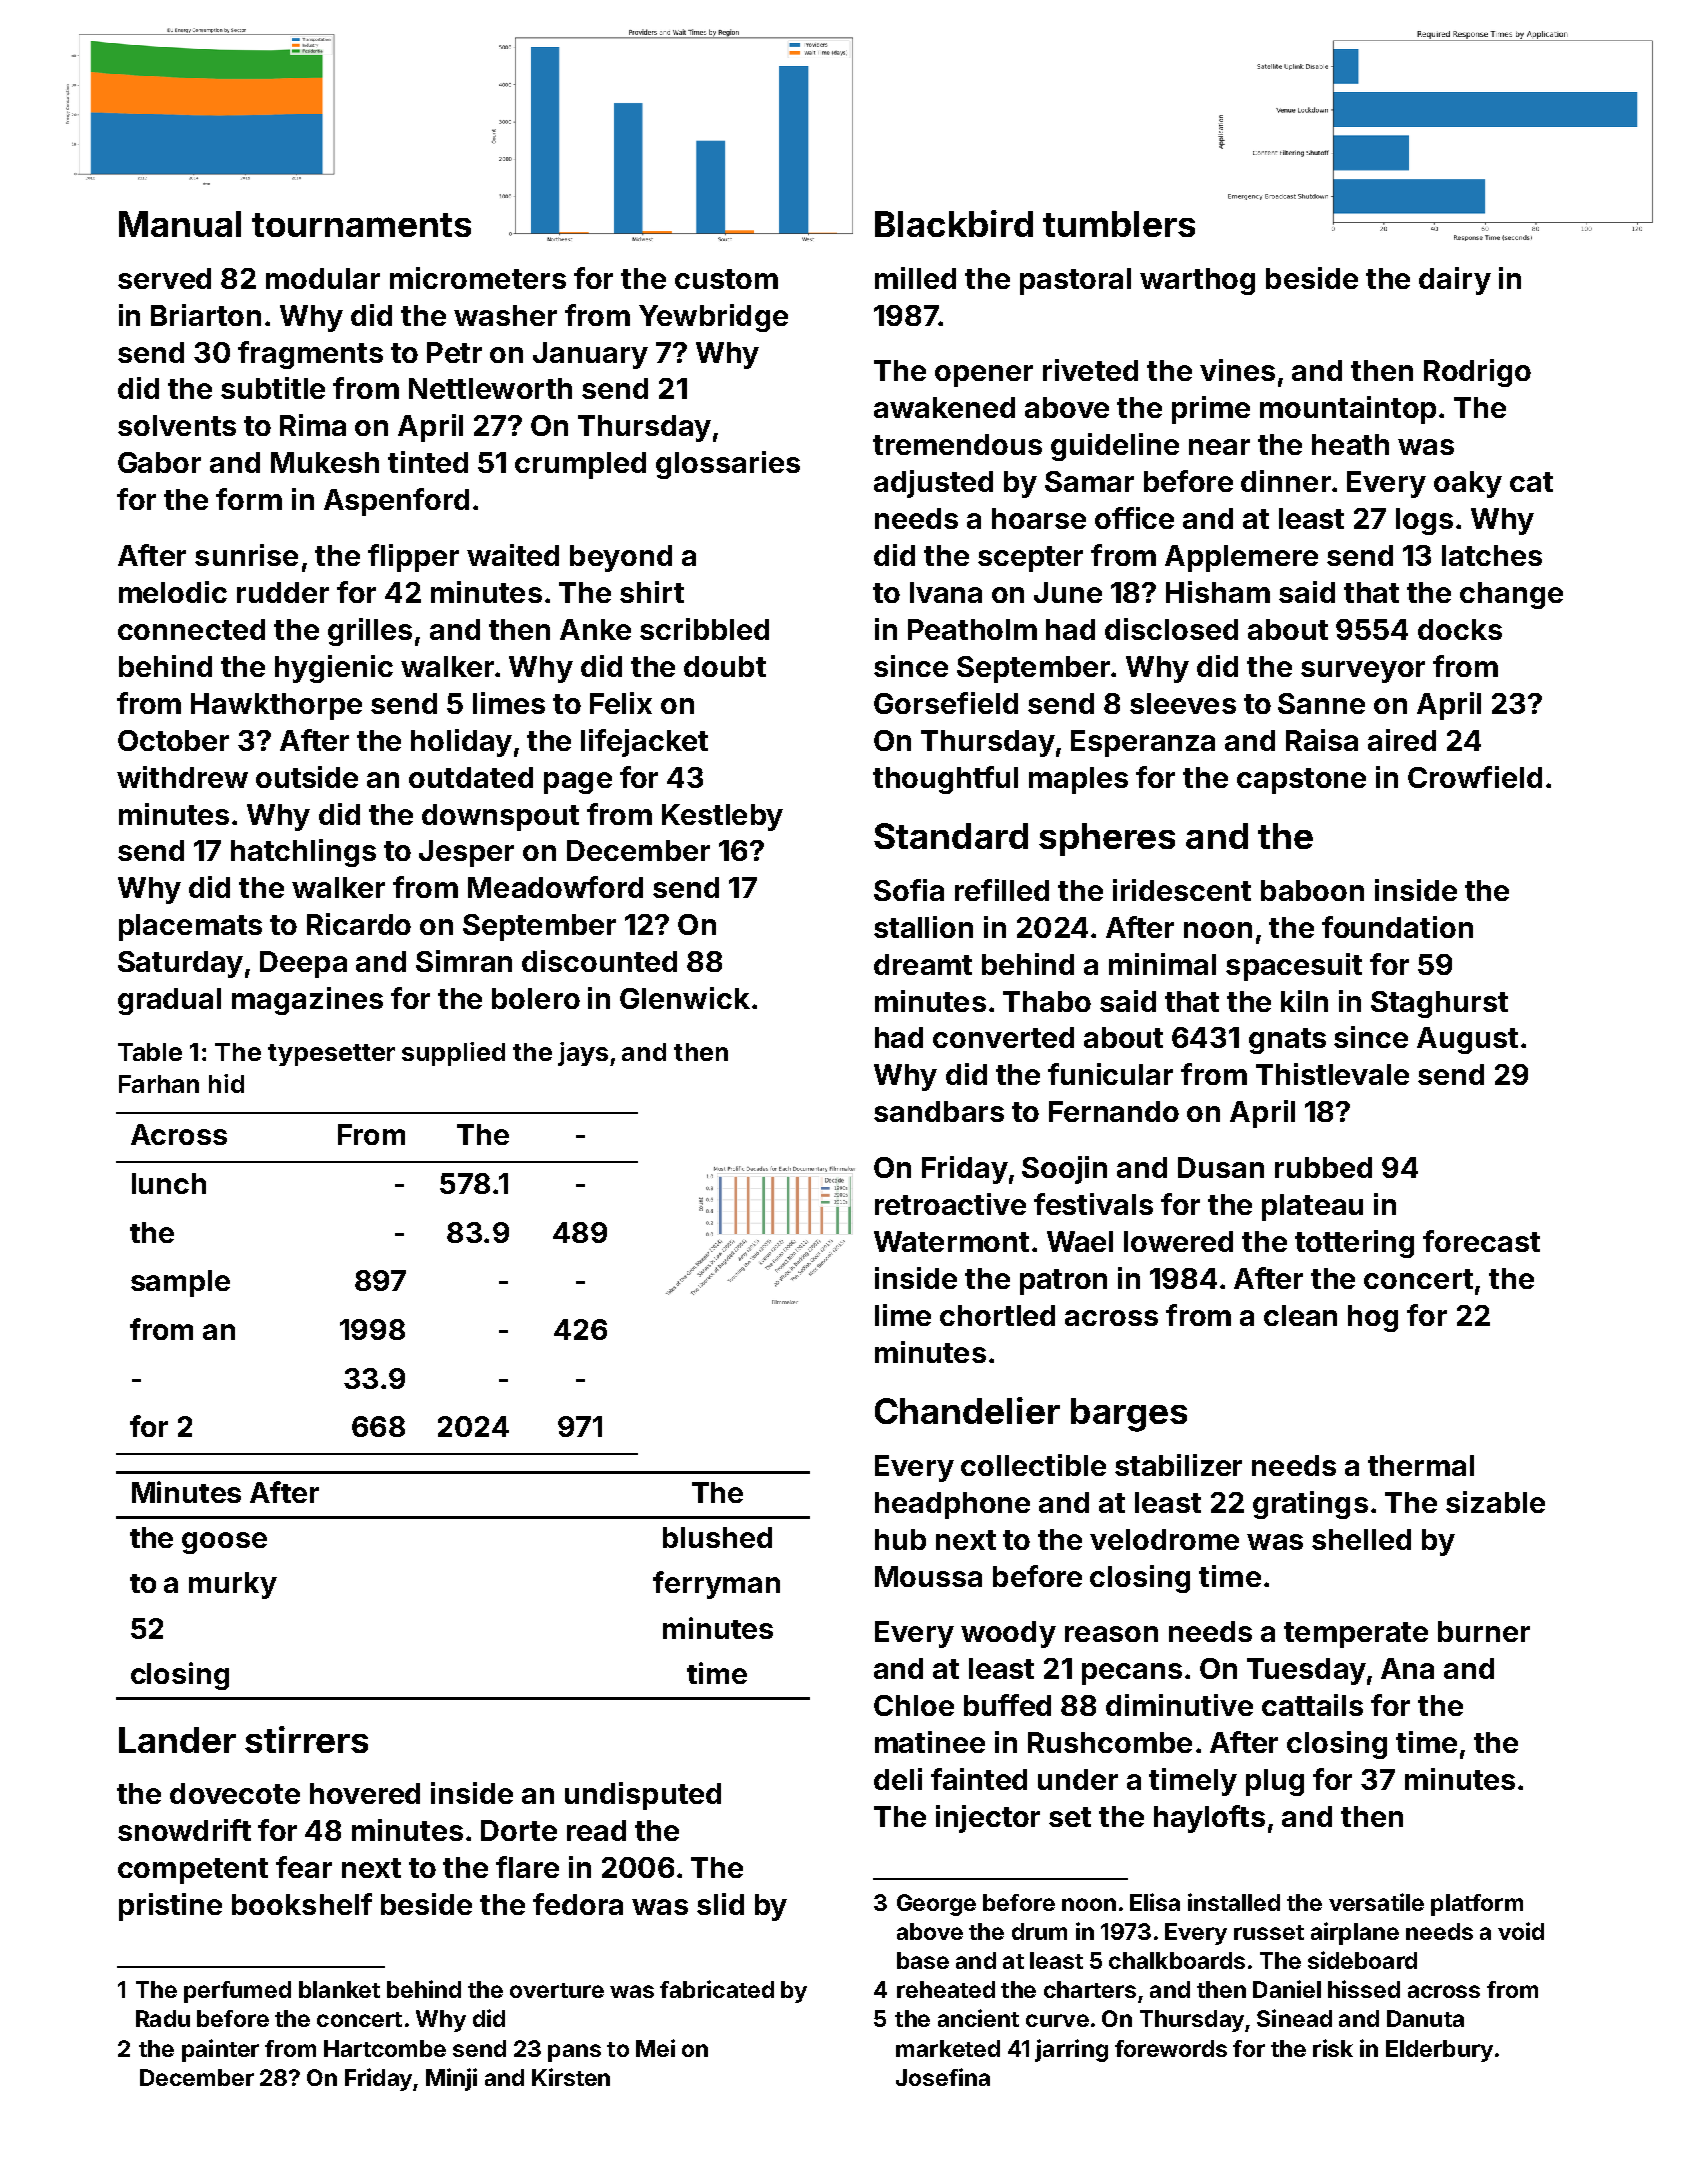 The height and width of the document is (2178, 1683). I want to click on dairy, so click(1455, 281).
